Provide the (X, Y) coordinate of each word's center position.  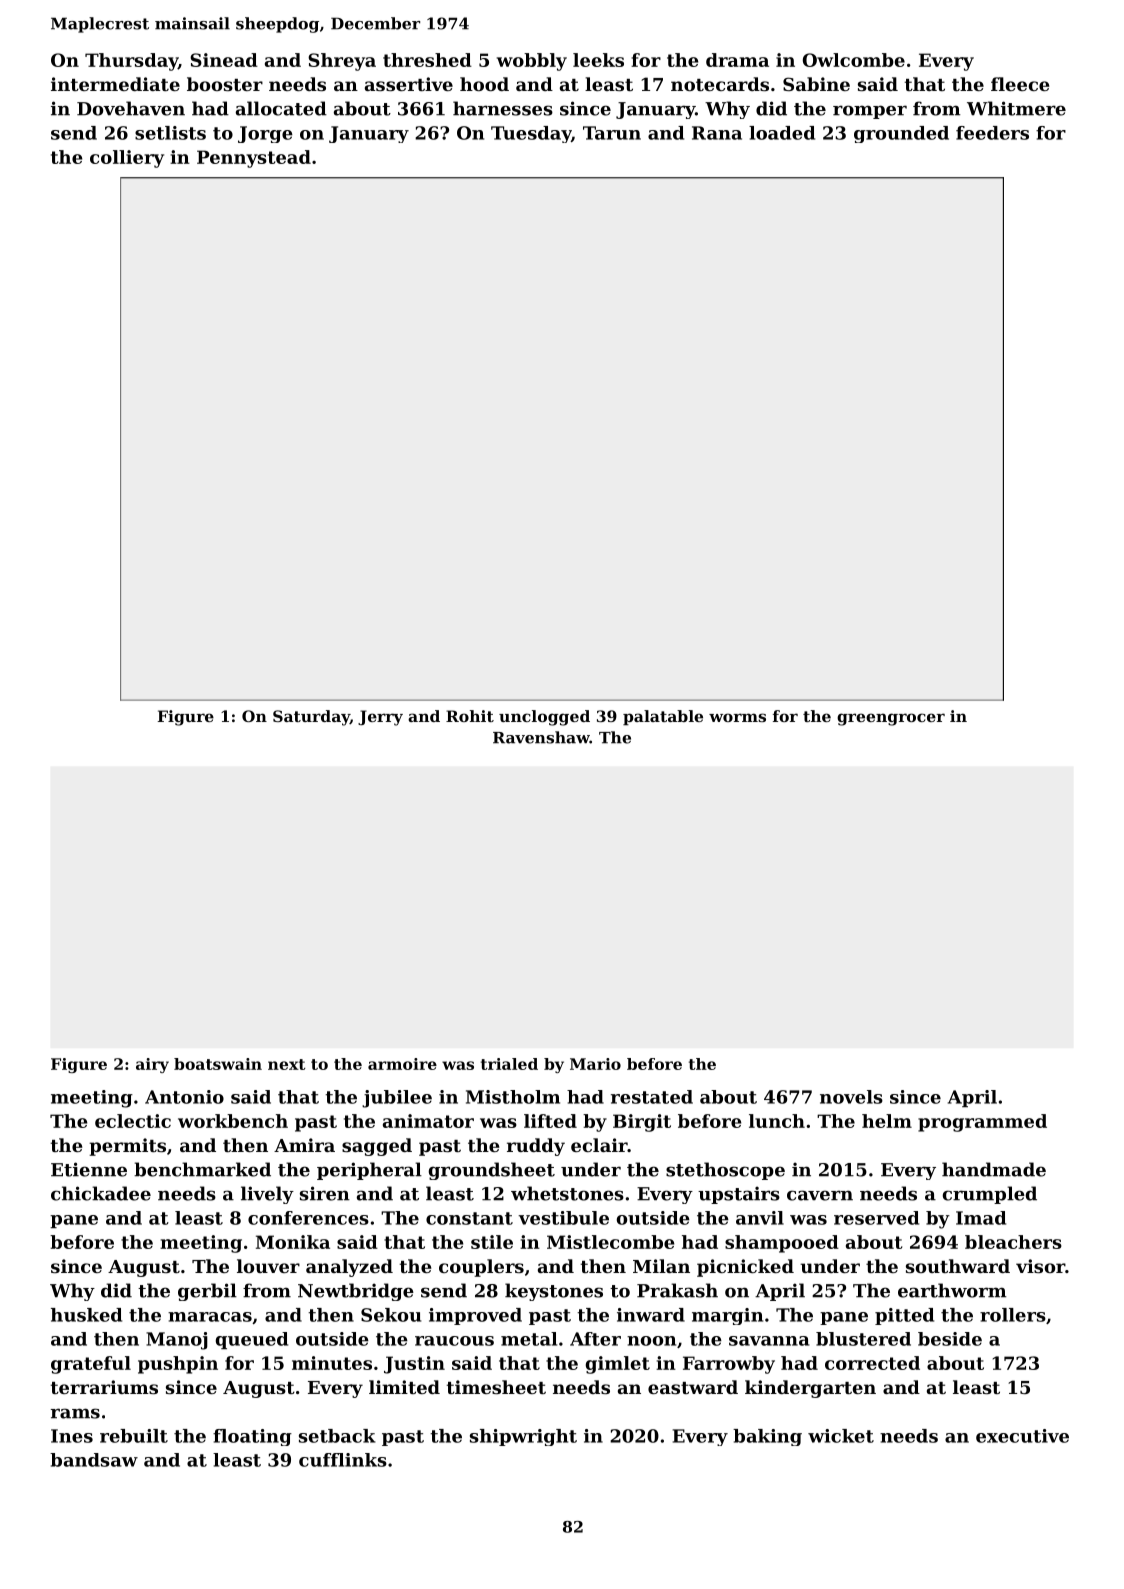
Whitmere (1016, 108)
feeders (992, 133)
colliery (127, 159)
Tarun (612, 133)
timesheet (496, 1387)
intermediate (115, 84)
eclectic (133, 1121)
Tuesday (531, 134)
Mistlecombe (610, 1242)
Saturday (311, 718)
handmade (994, 1169)
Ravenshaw (541, 737)
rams (75, 1413)
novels (851, 1097)
